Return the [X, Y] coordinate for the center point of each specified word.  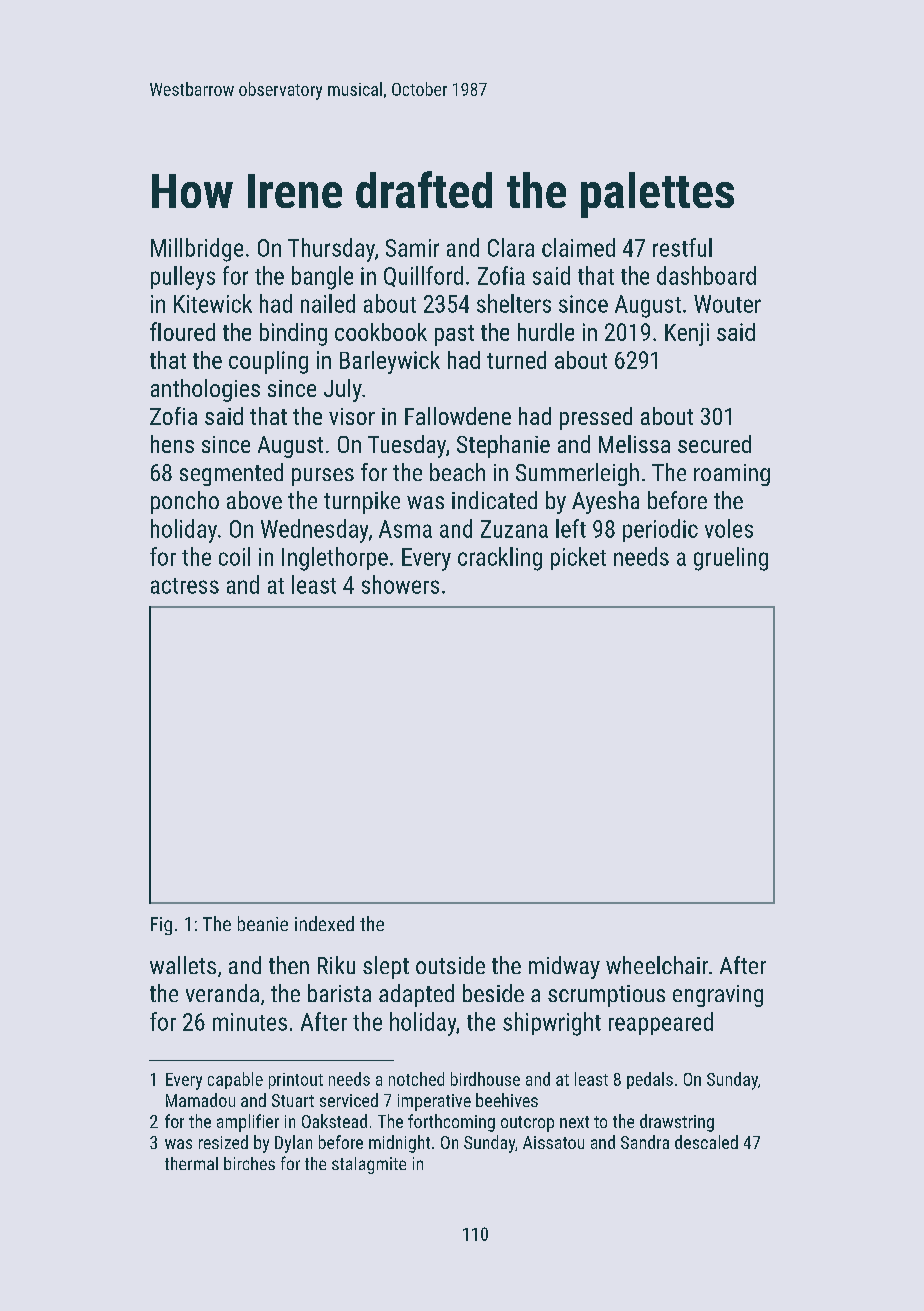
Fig [161, 926]
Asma [405, 529]
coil [234, 556]
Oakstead [334, 1121]
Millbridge [197, 250]
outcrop [527, 1124]
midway [564, 967]
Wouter [727, 304]
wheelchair [657, 965]
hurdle [546, 332]
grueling [731, 559]
